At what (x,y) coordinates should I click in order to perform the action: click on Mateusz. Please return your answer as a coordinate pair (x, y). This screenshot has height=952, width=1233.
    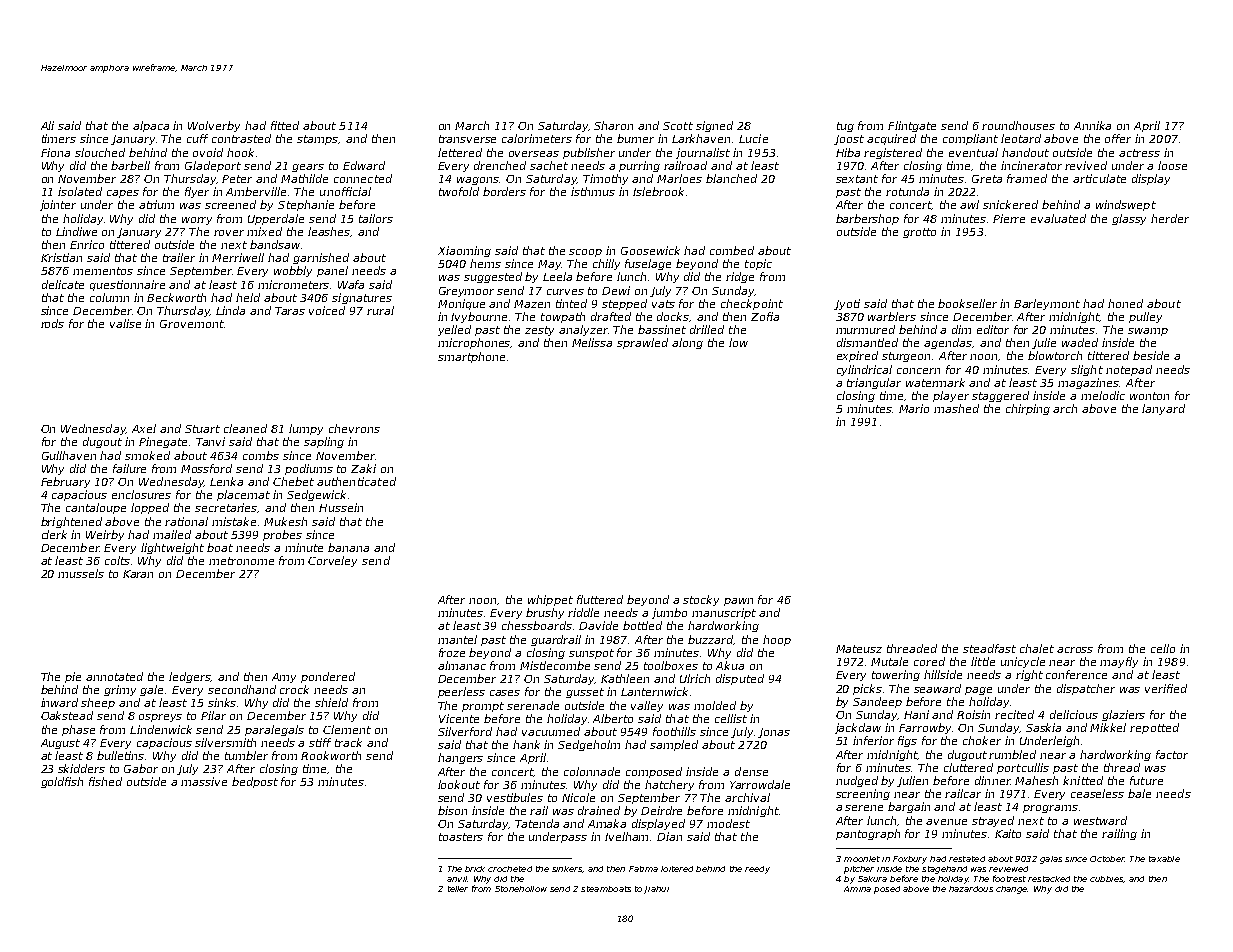
    Looking at the image, I should click on (859, 649).
